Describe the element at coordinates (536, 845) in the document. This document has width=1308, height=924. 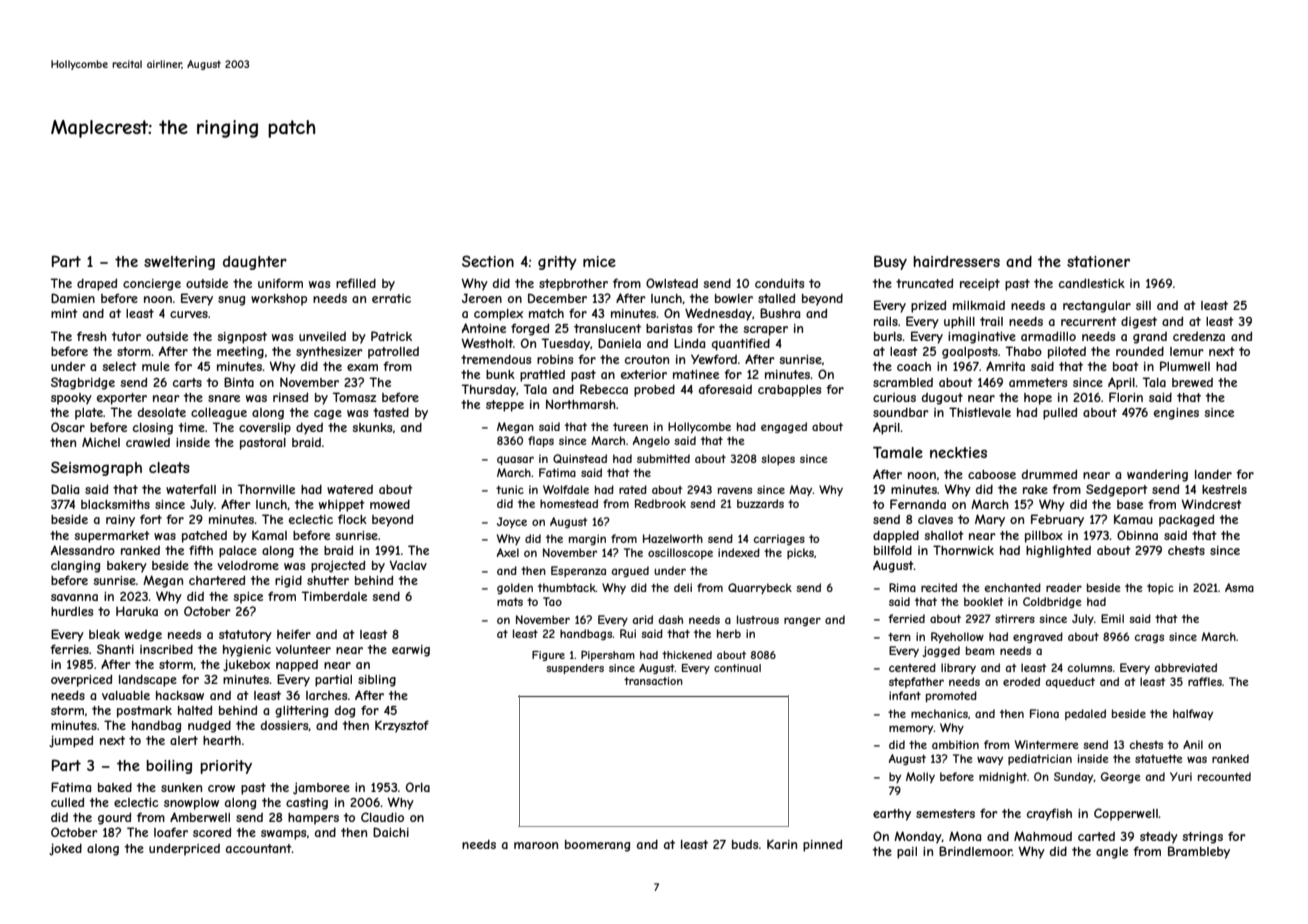
I see `maroon` at that location.
